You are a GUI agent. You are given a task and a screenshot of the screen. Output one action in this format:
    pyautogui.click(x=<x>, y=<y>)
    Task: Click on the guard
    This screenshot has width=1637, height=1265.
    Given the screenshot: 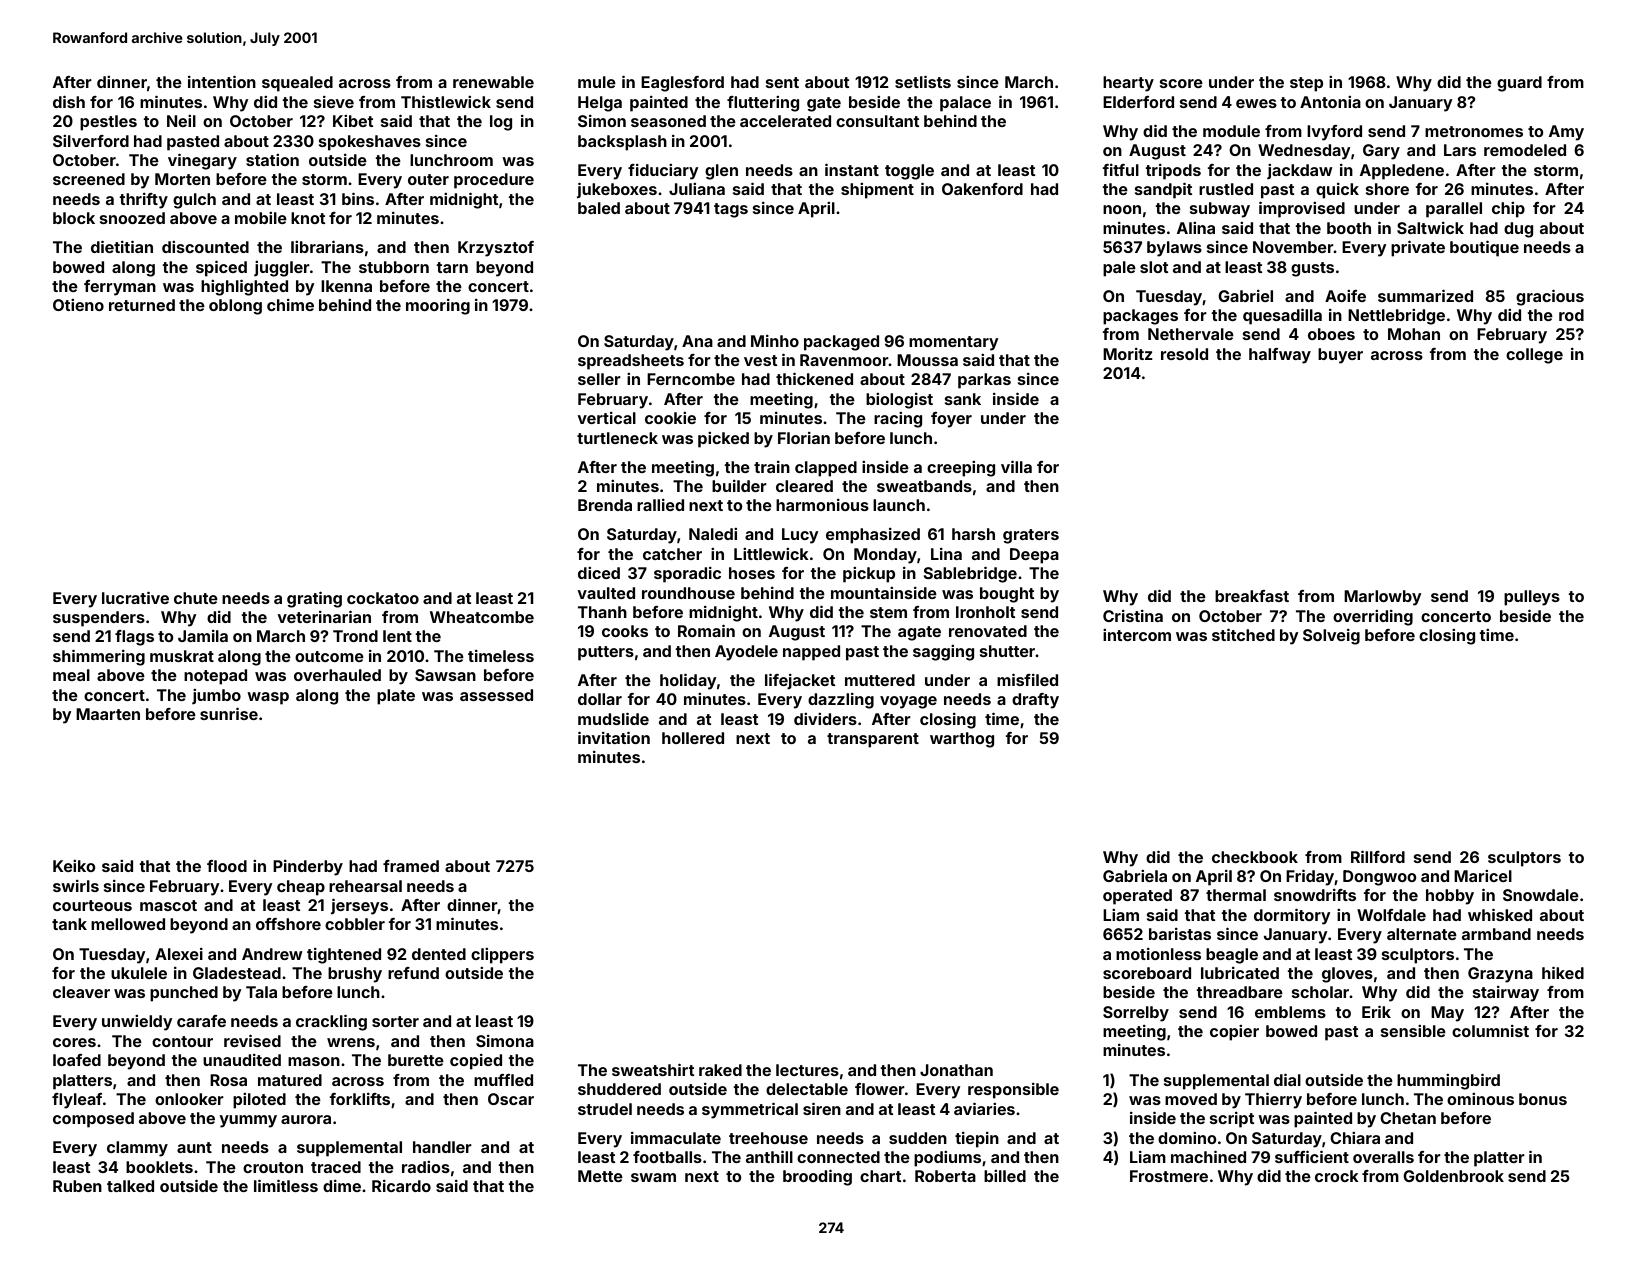 What is the action you would take?
    pyautogui.click(x=1519, y=84)
